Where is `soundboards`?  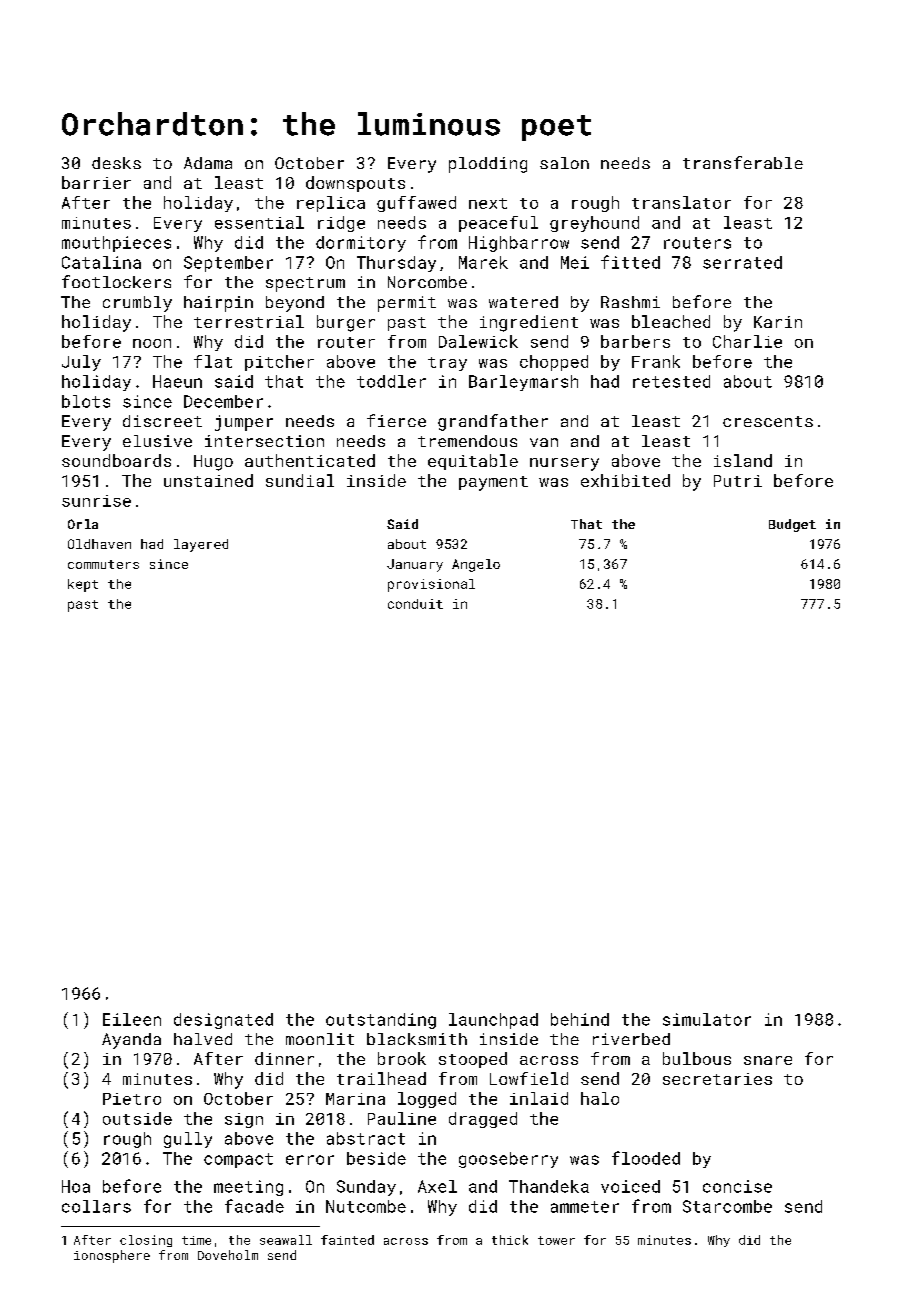 soundboards is located at coordinates (116, 460).
